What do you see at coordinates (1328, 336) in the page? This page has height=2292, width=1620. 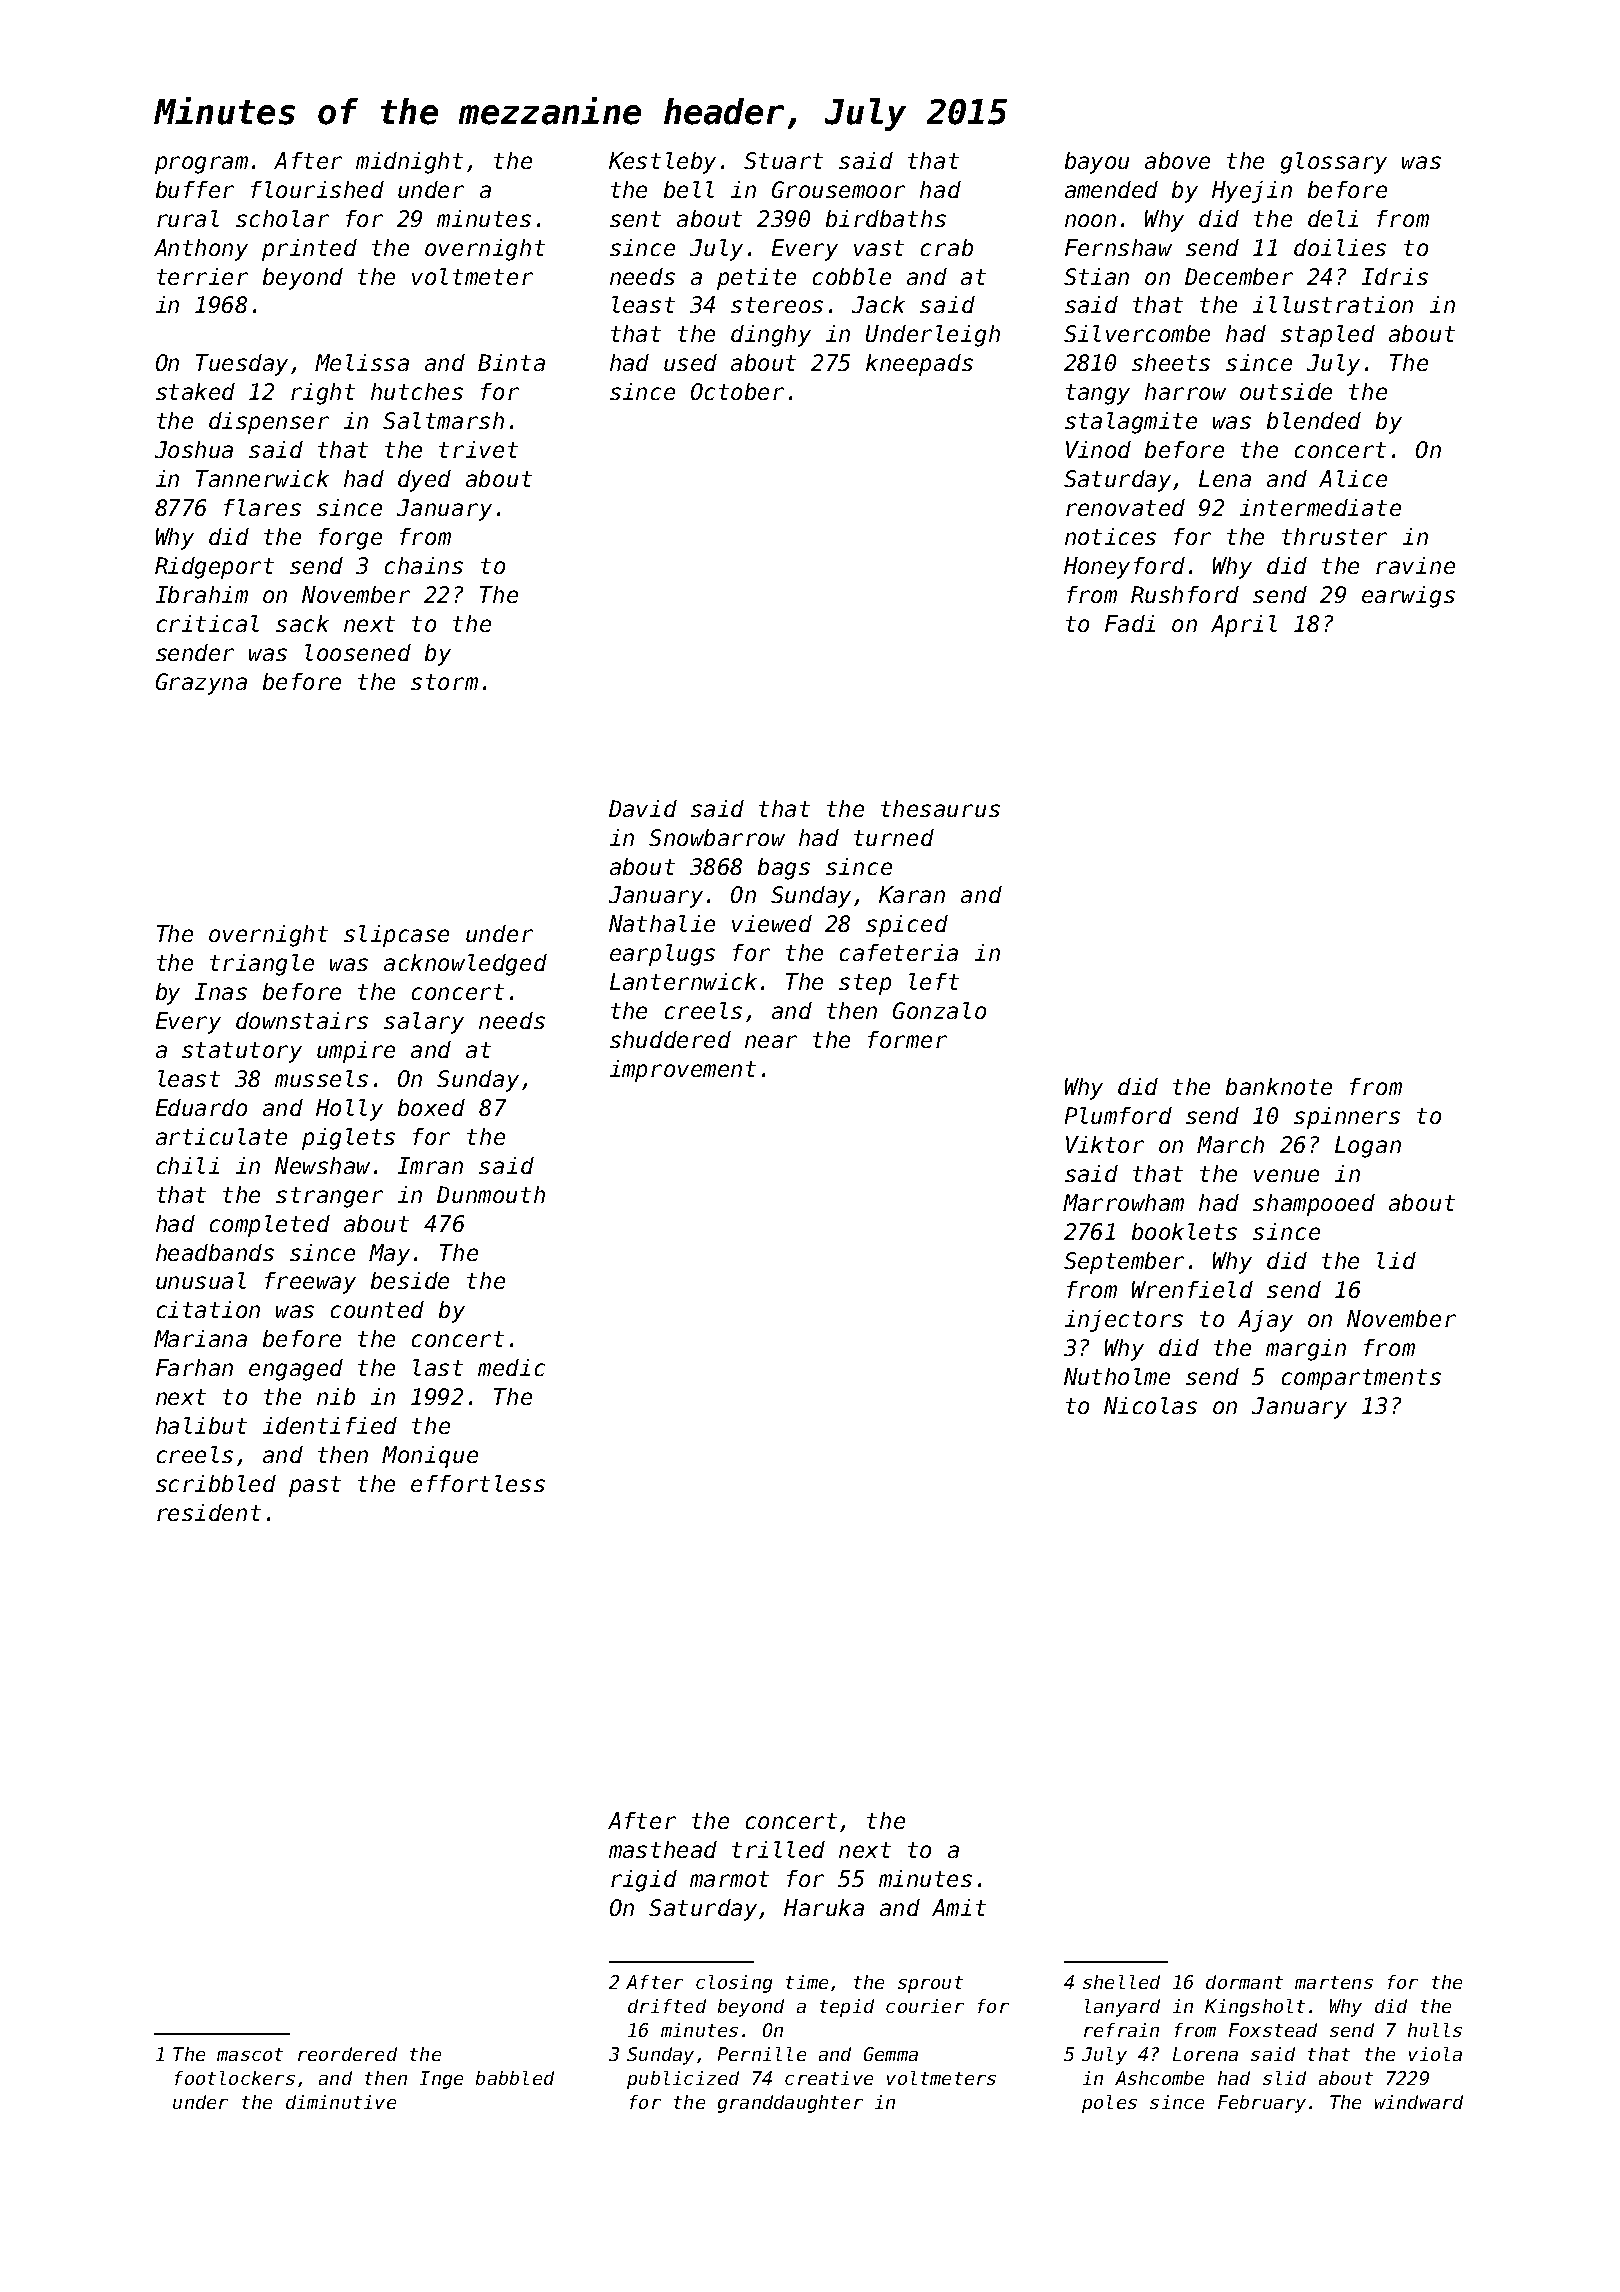 I see `stapled` at bounding box center [1328, 336].
